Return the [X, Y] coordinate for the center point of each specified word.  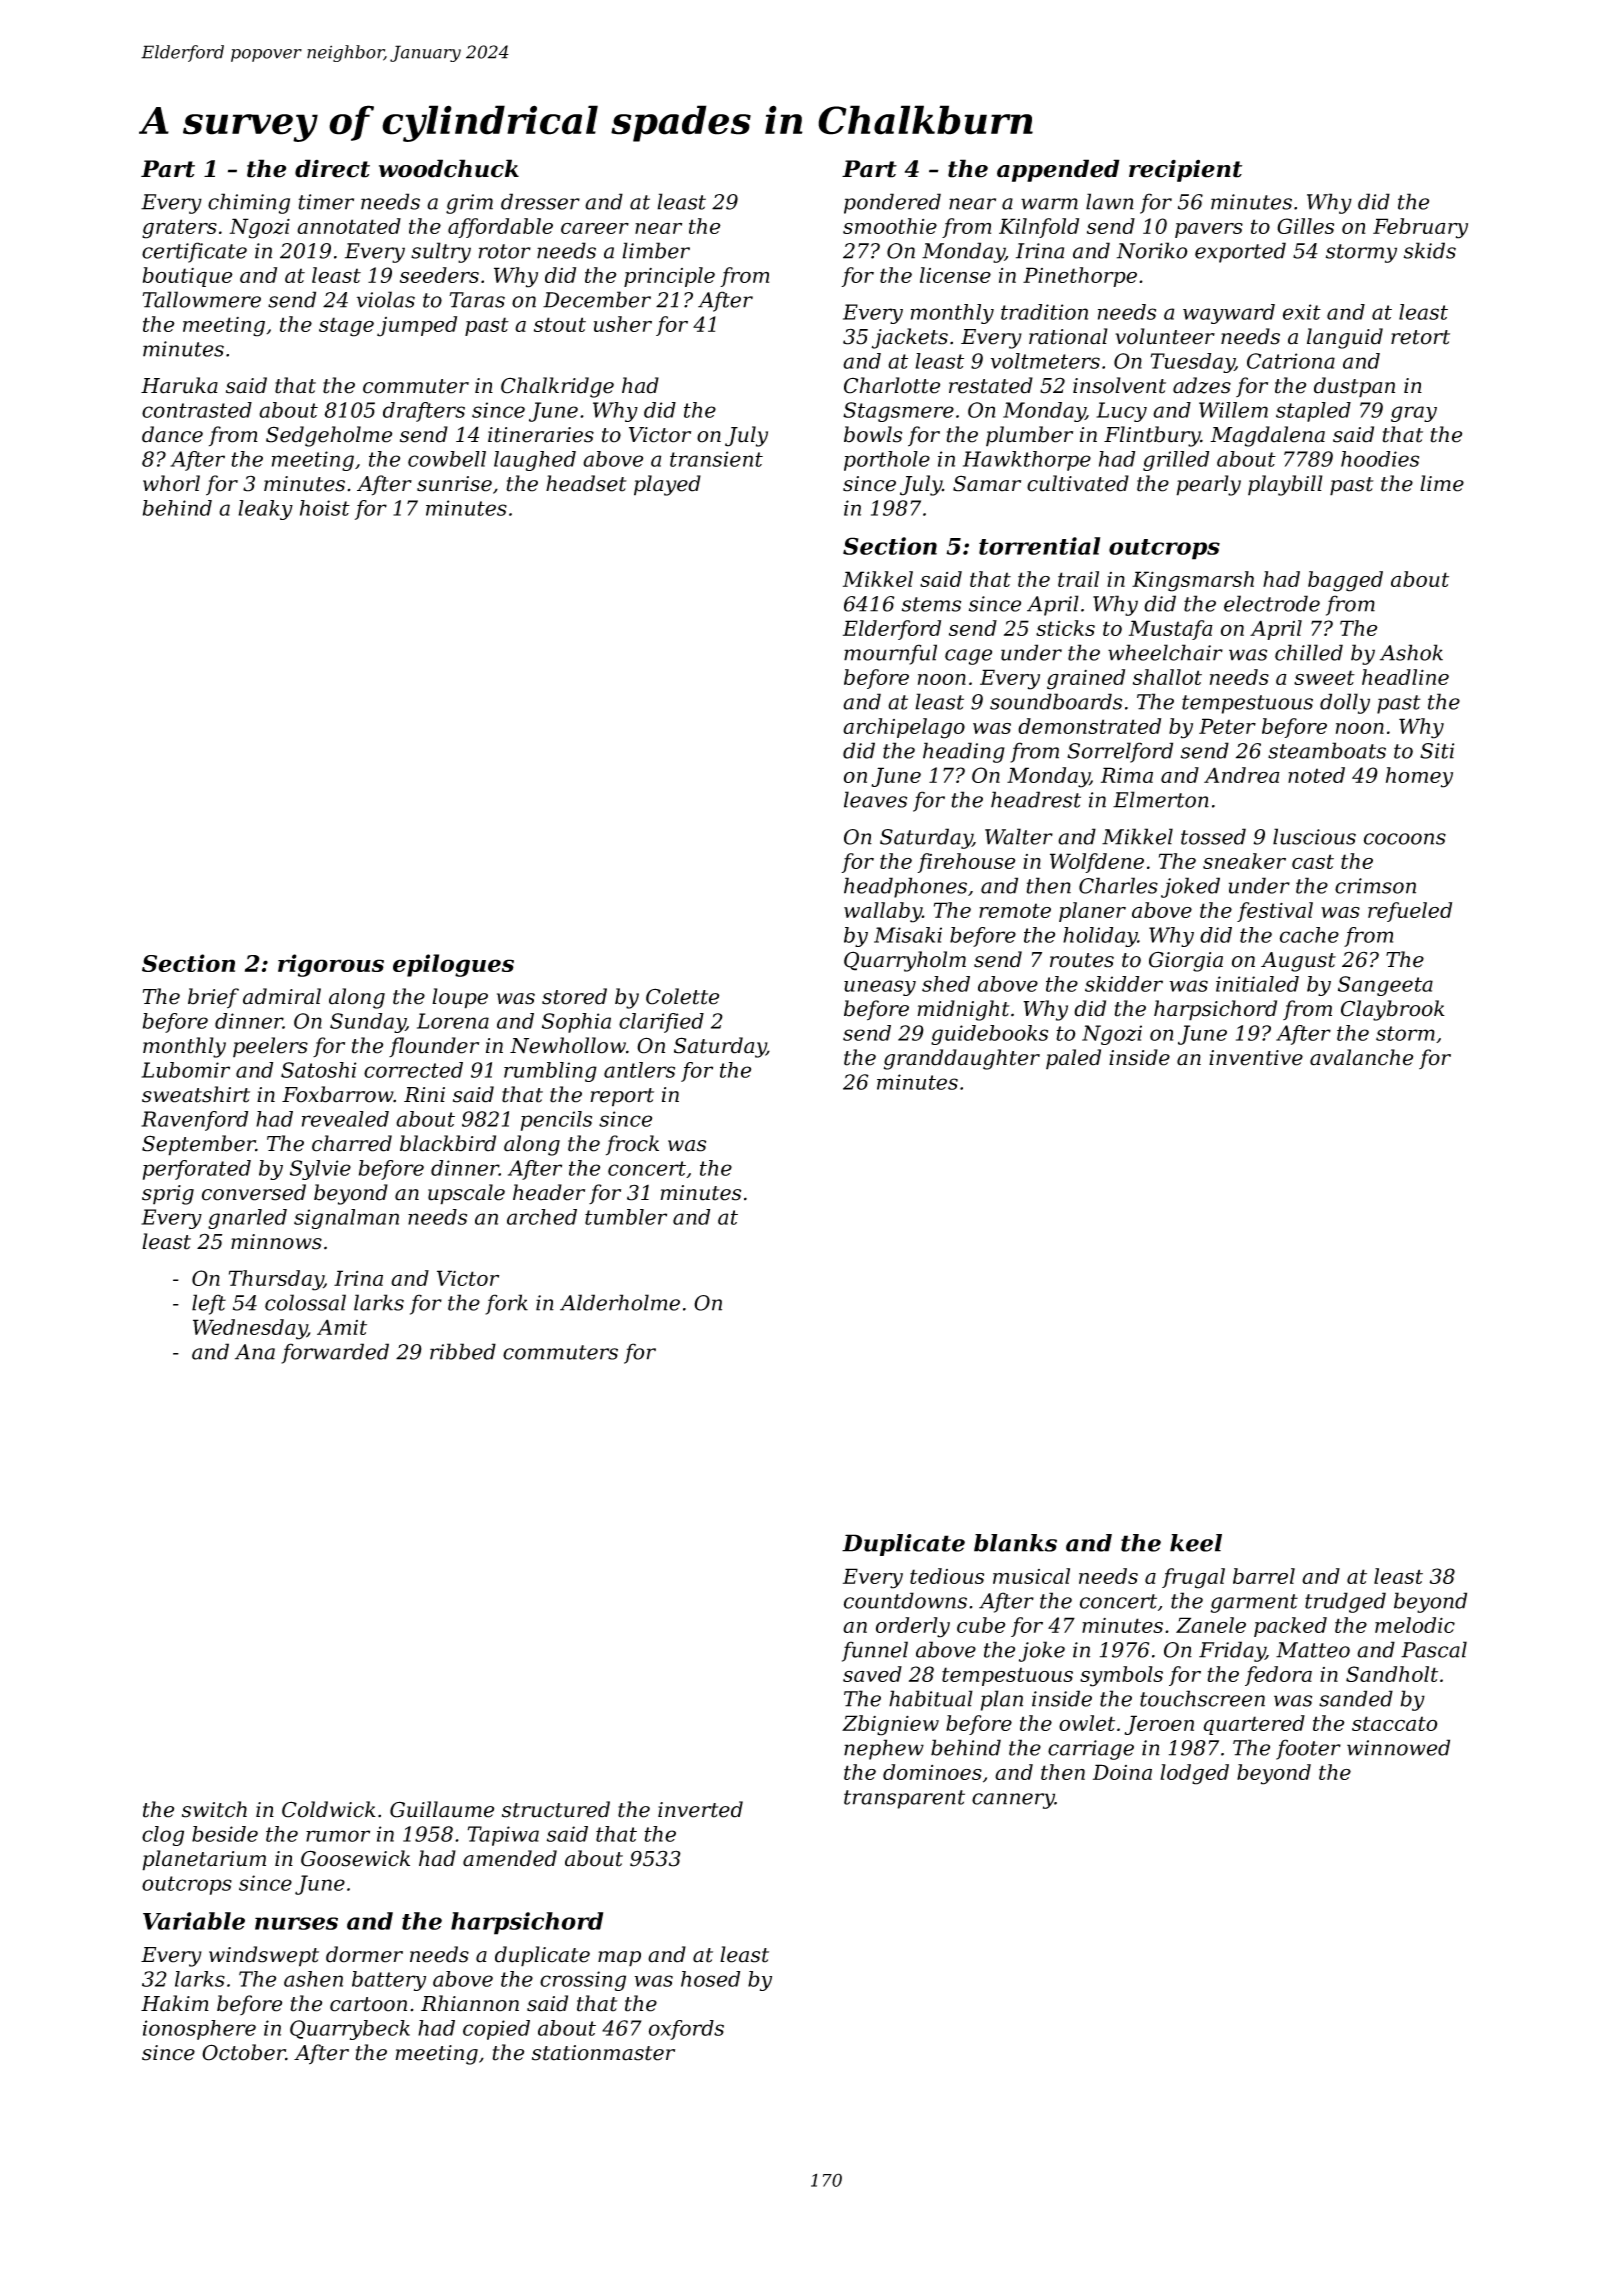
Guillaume [442, 1809]
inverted [700, 1809]
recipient [1185, 170]
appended [1058, 170]
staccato [1394, 1723]
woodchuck [449, 168]
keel [1196, 1543]
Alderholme [620, 1302]
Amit [342, 1327]
